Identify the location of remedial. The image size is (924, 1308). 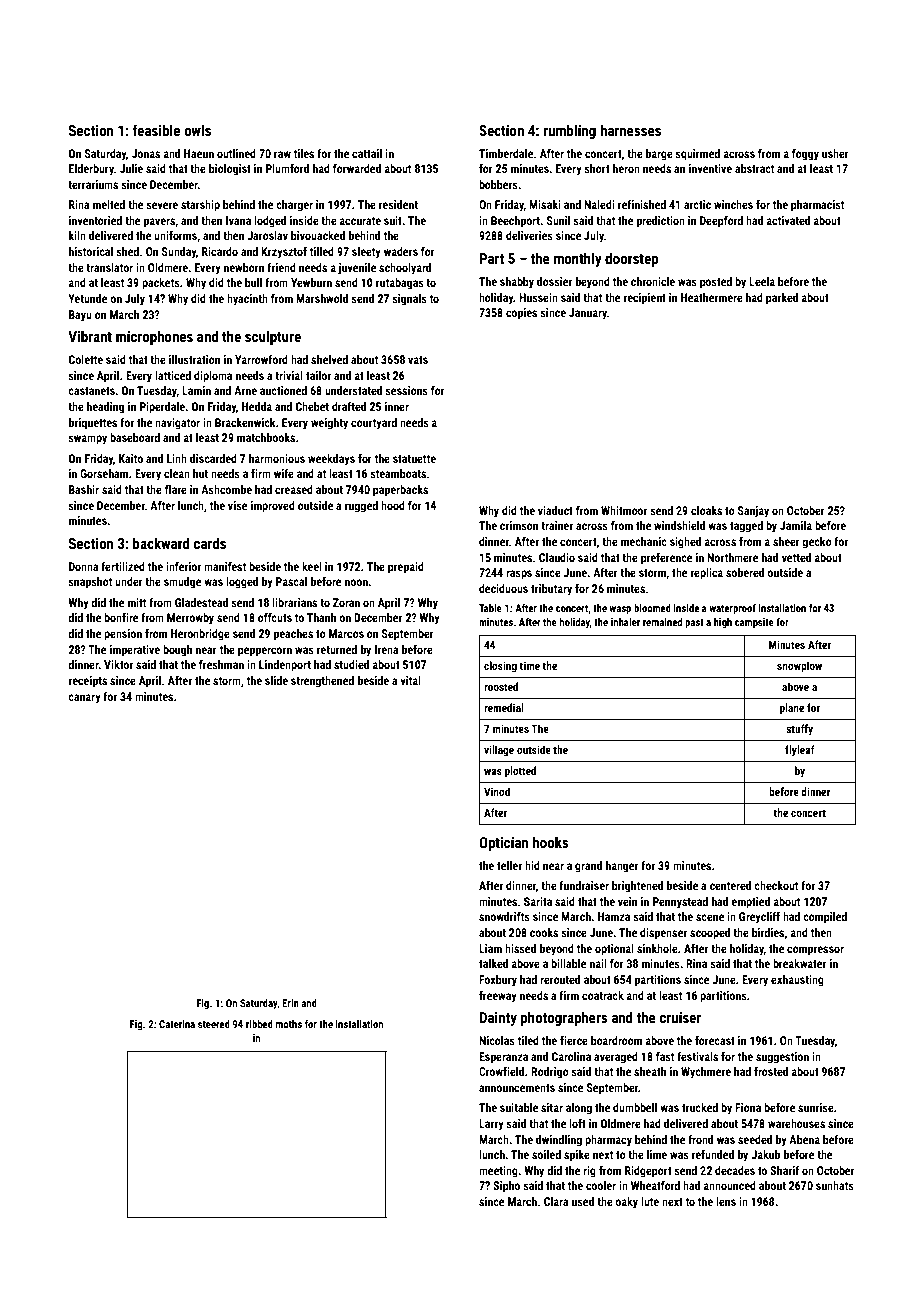
(504, 707).
